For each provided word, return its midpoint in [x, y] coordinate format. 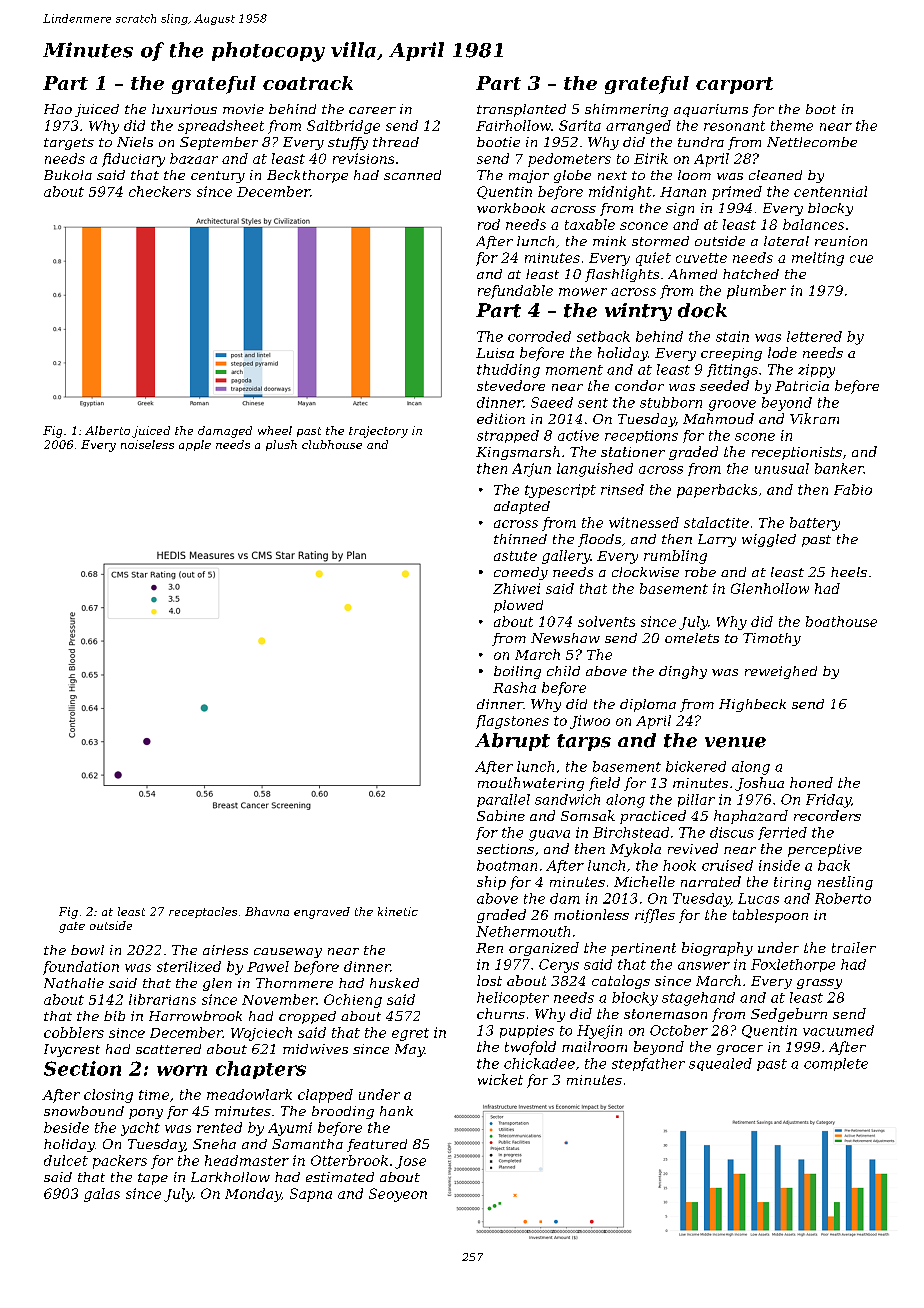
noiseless [147, 444]
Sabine [501, 815]
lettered [814, 336]
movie [243, 109]
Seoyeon [398, 1195]
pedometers [569, 160]
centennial [830, 191]
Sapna [311, 1195]
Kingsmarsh [518, 453]
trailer [854, 947]
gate [72, 927]
